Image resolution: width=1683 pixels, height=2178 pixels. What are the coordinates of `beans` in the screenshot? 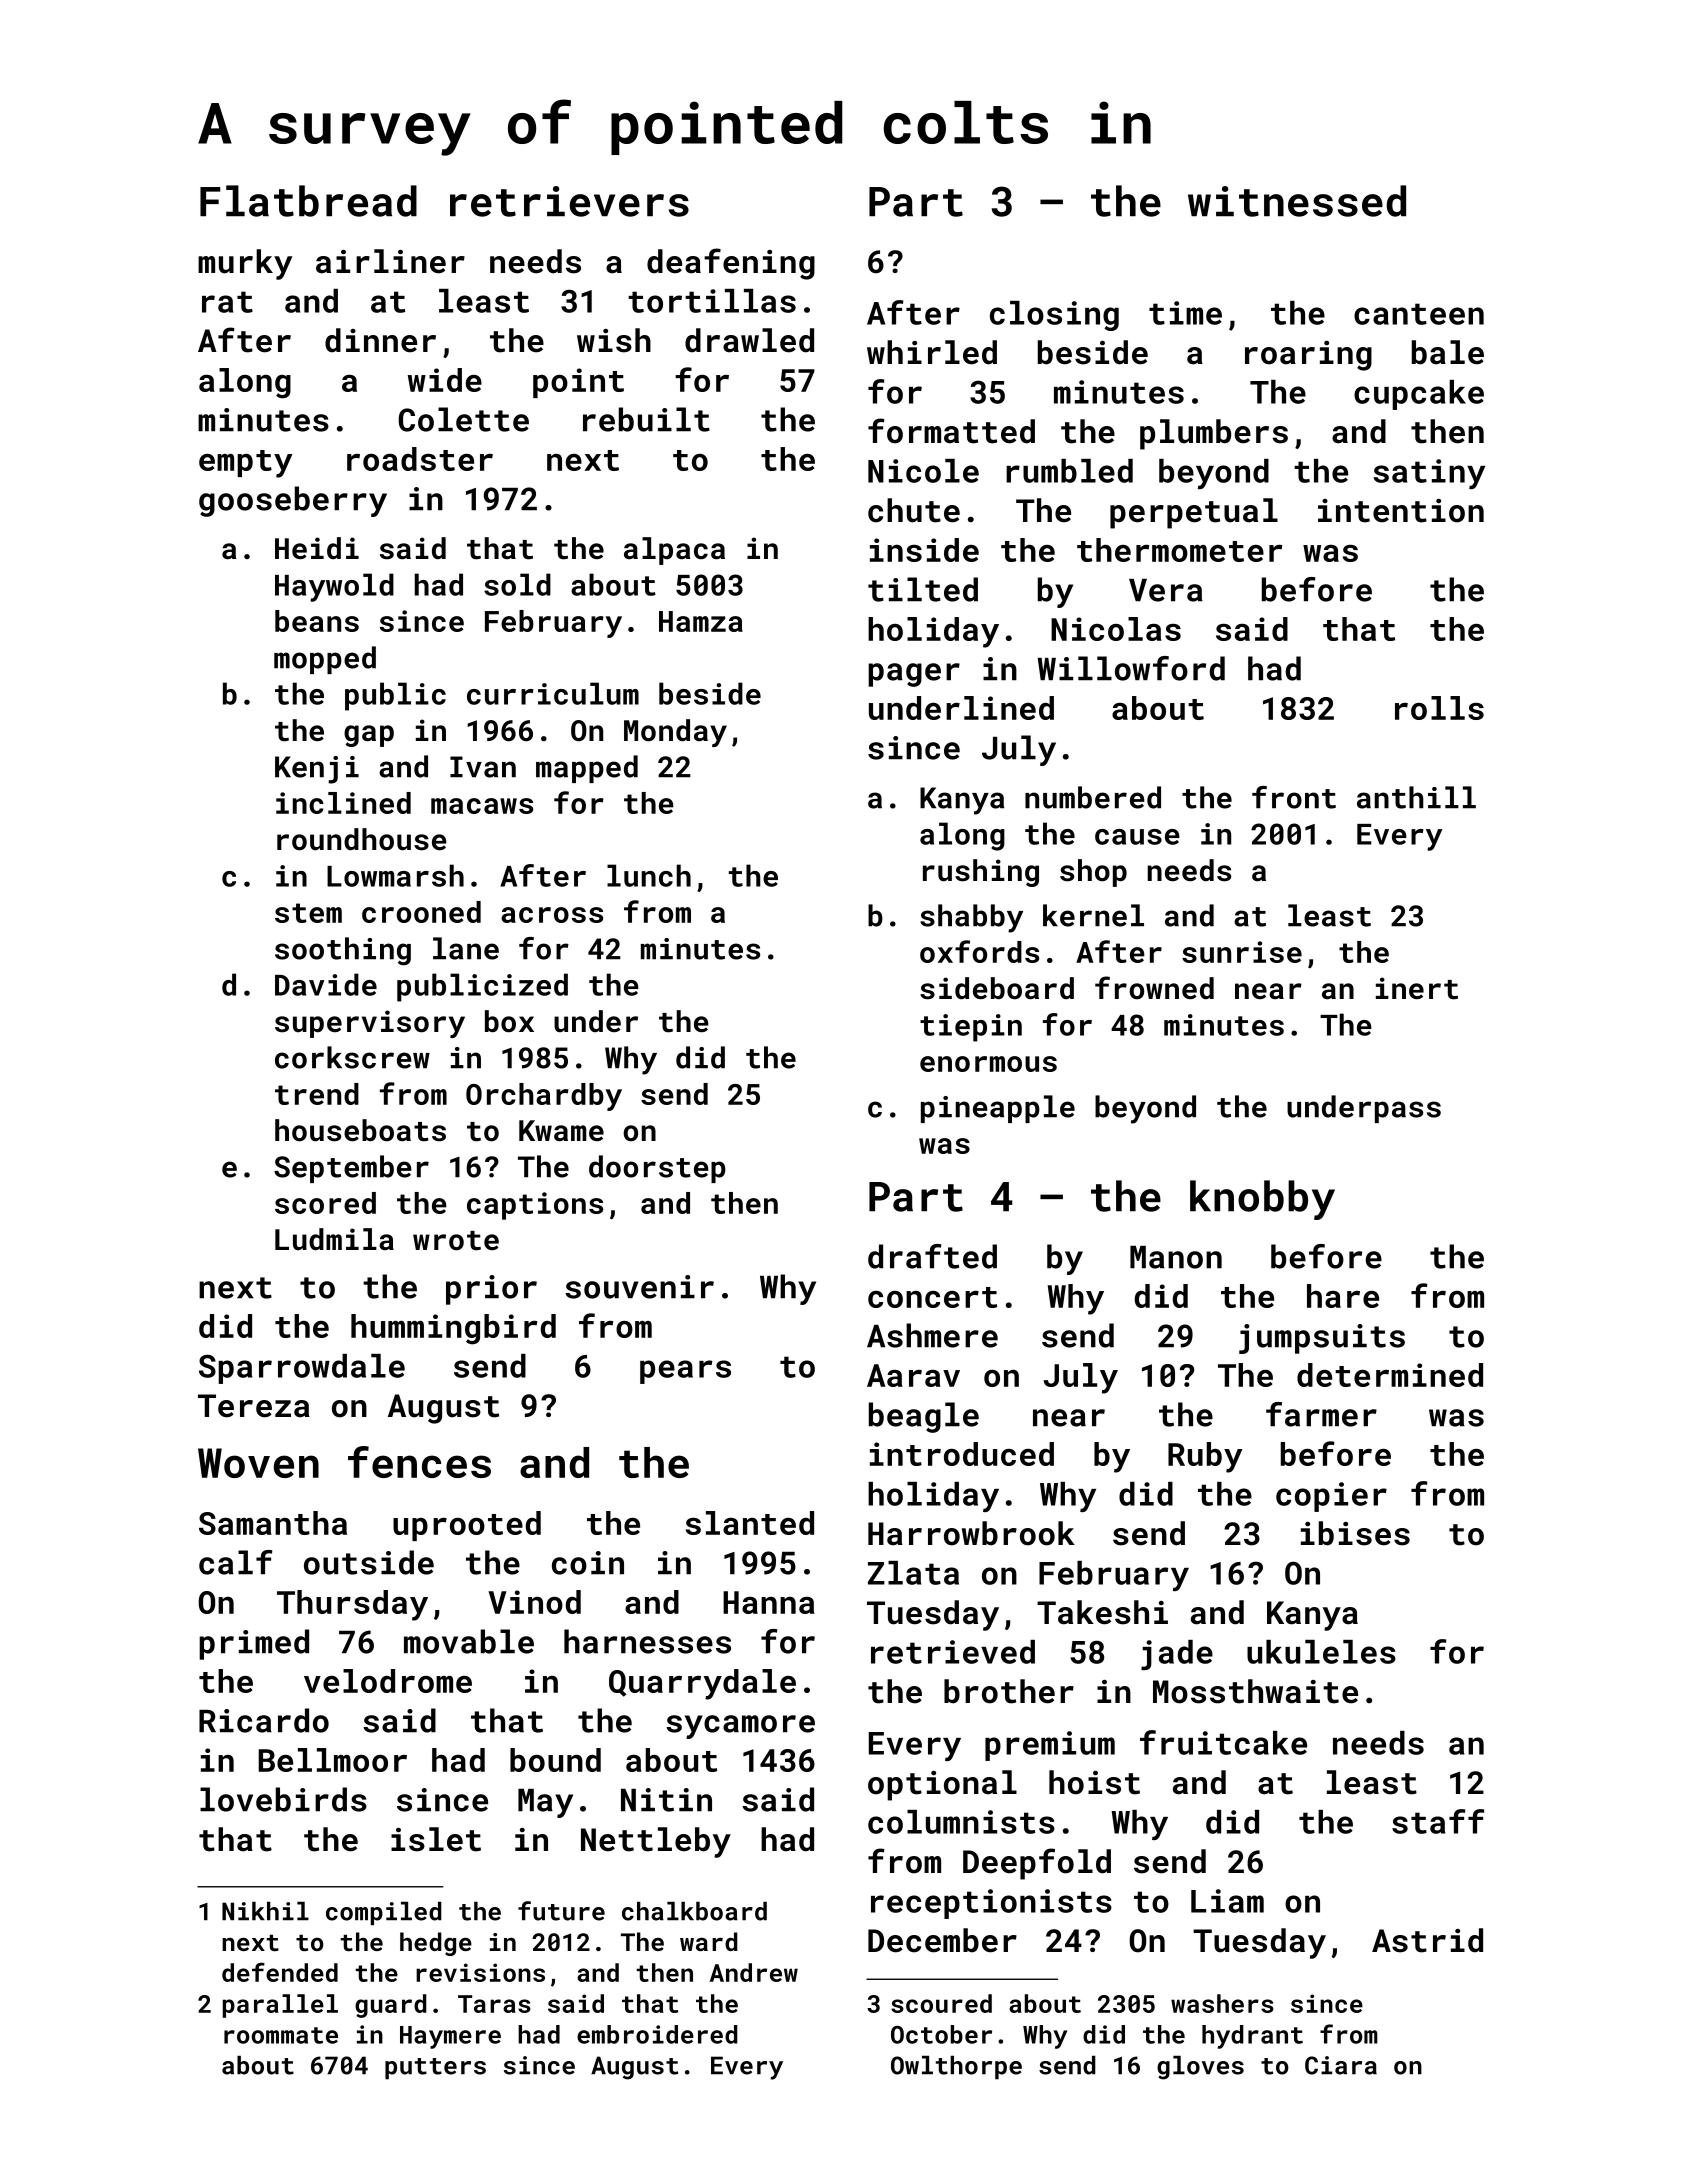 It's located at (317, 621).
